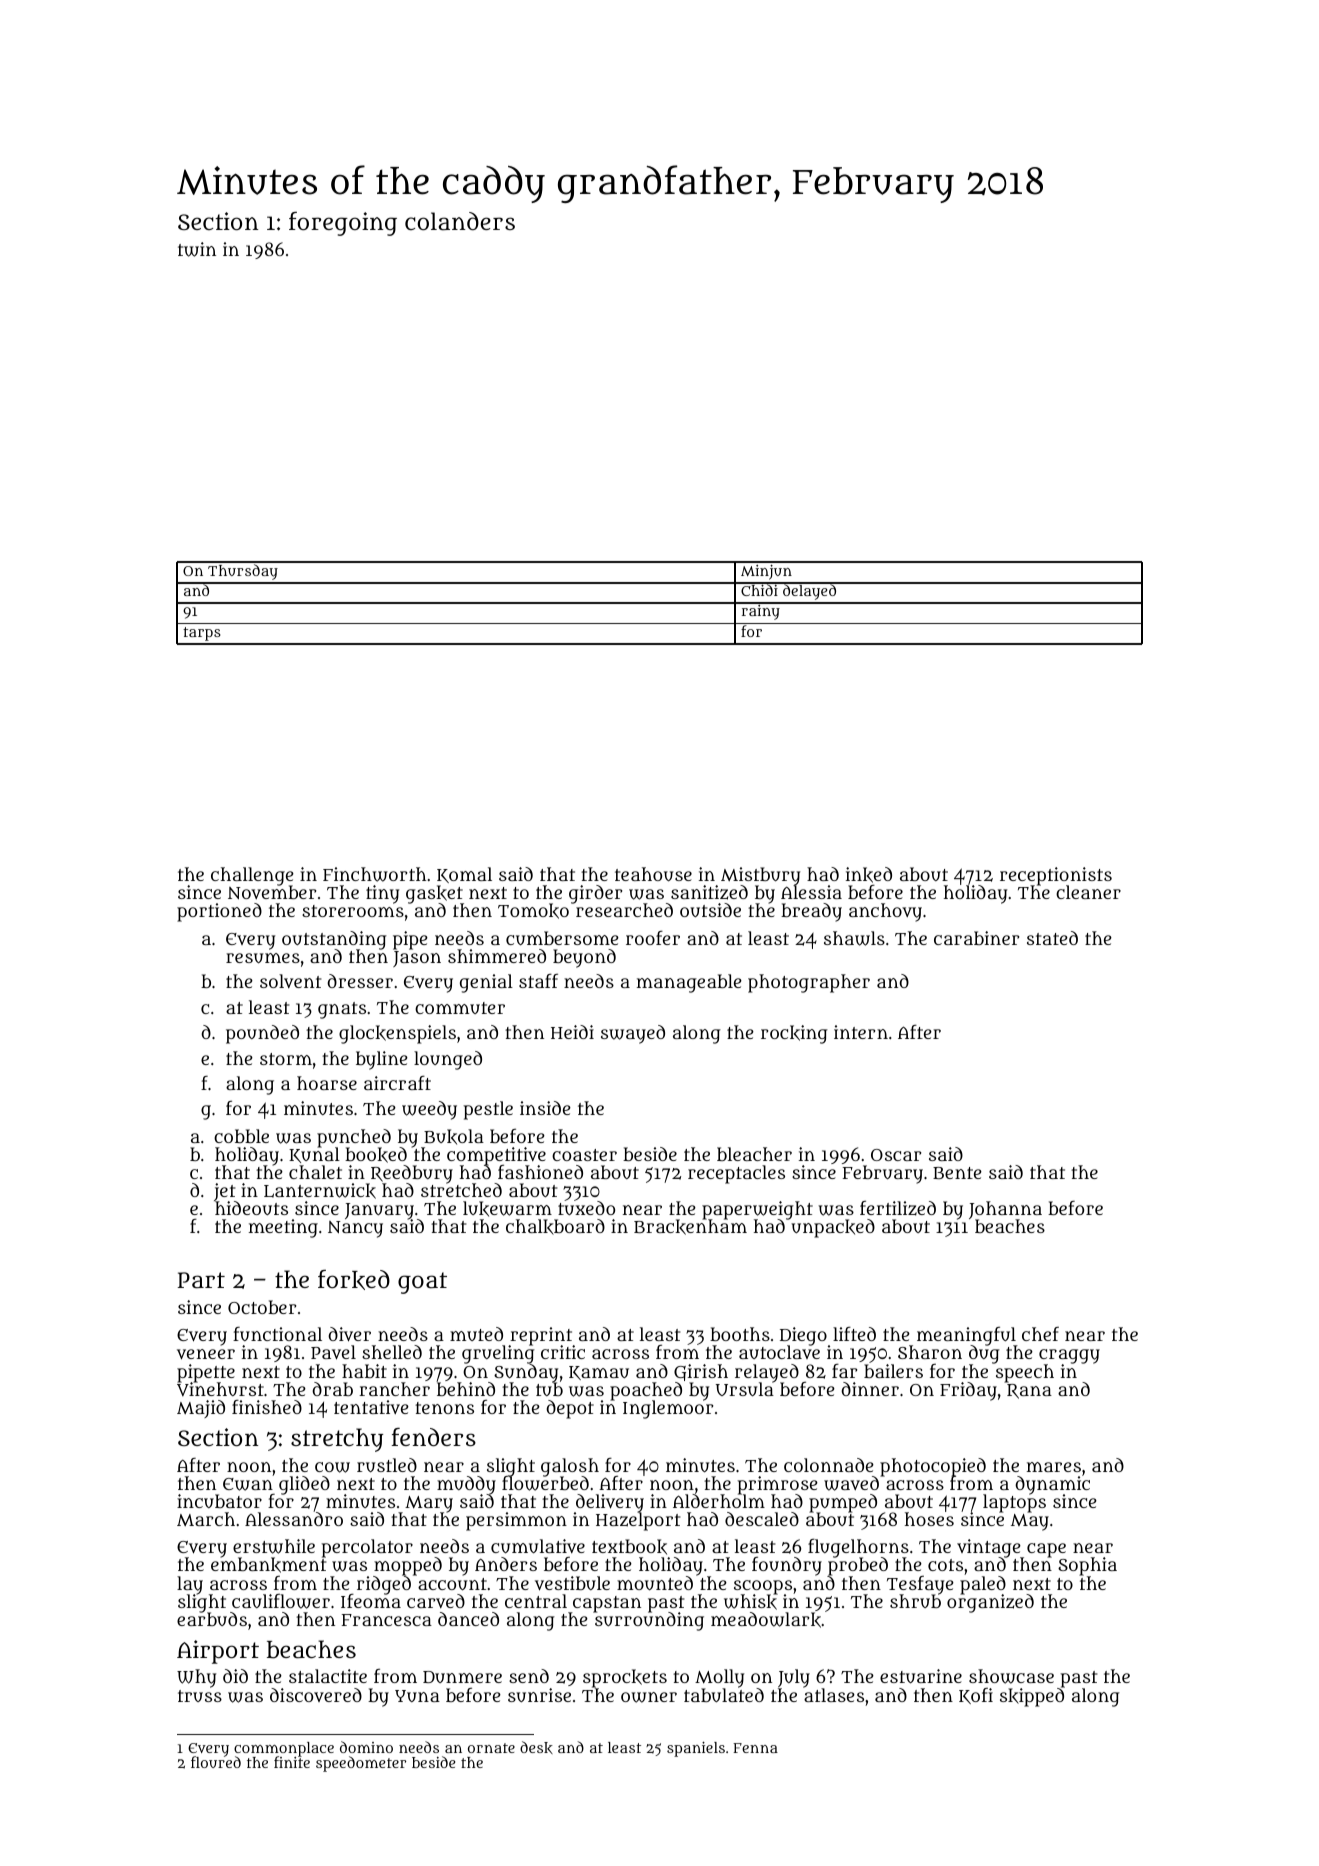 The width and height of the page is (1319, 1866). What do you see at coordinates (464, 875) in the page?
I see `Komal` at bounding box center [464, 875].
